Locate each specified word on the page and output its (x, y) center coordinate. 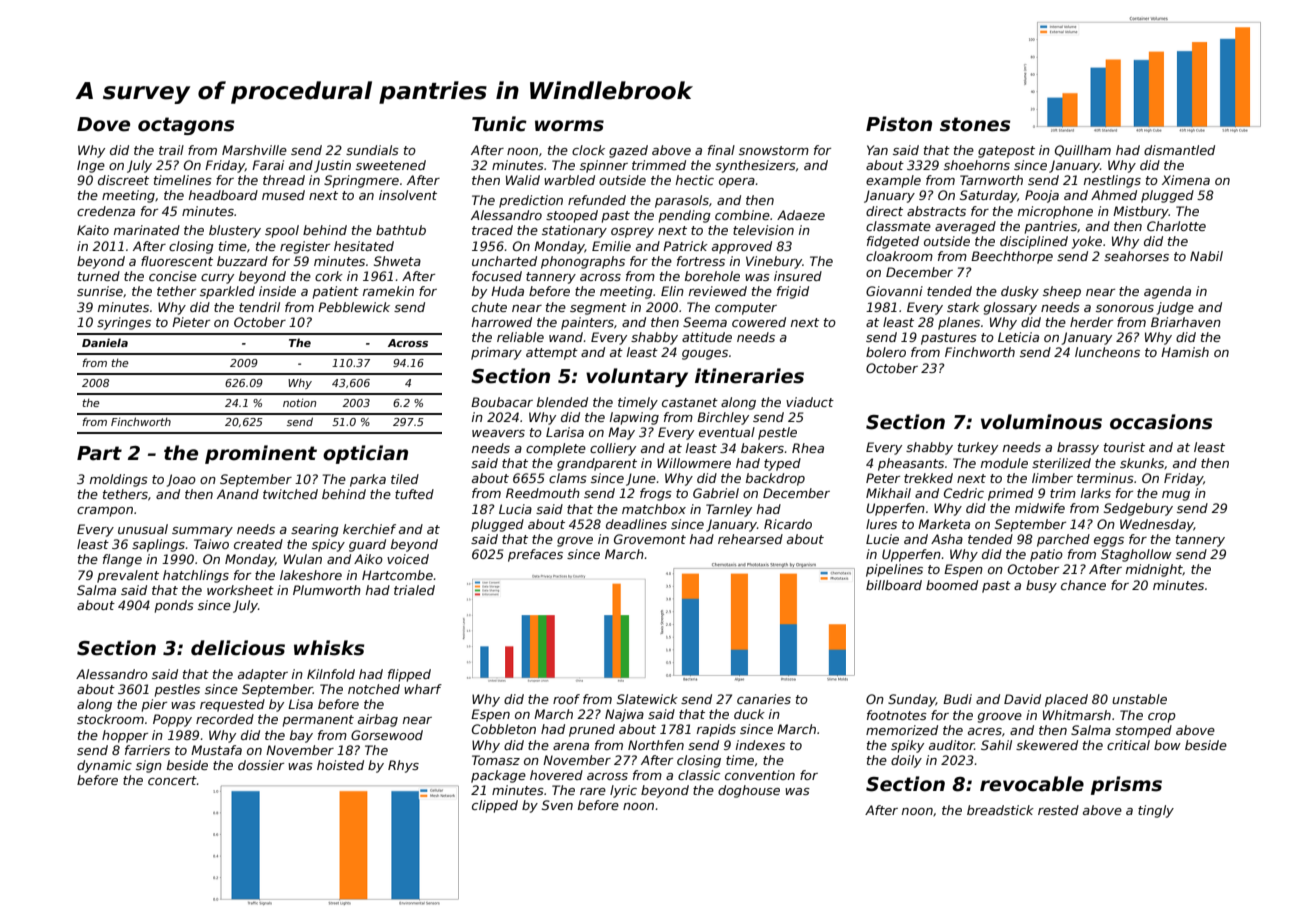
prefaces (535, 555)
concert (172, 780)
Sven (557, 805)
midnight (1154, 570)
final (721, 150)
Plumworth (327, 590)
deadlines (636, 524)
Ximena (1185, 180)
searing (315, 530)
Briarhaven (1186, 322)
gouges (705, 355)
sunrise (100, 291)
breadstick (1000, 810)
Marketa (944, 524)
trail (171, 150)
